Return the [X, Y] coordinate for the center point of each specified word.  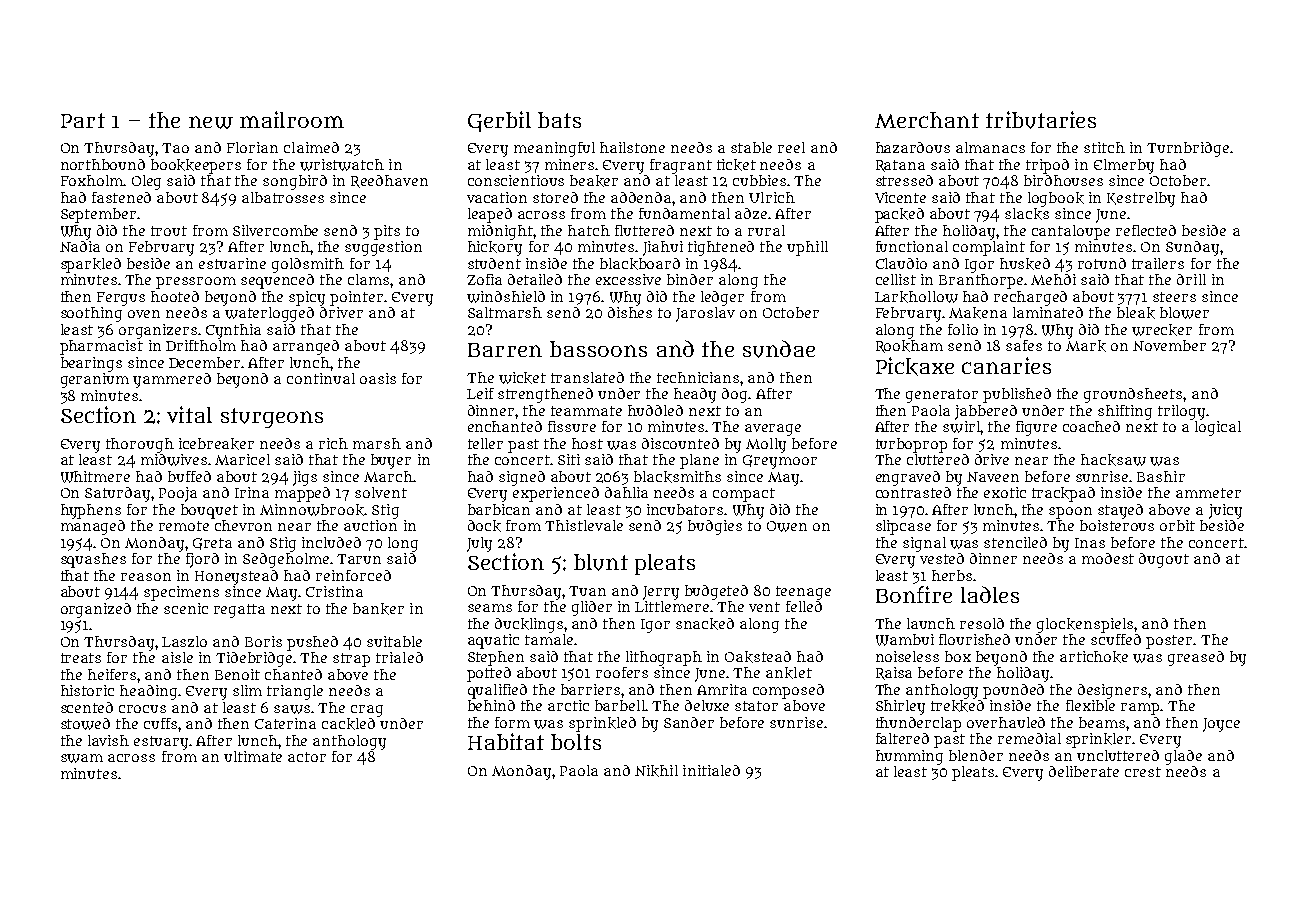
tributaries [1041, 120]
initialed [711, 770]
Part [83, 120]
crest [1143, 772]
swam [82, 758]
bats [559, 120]
